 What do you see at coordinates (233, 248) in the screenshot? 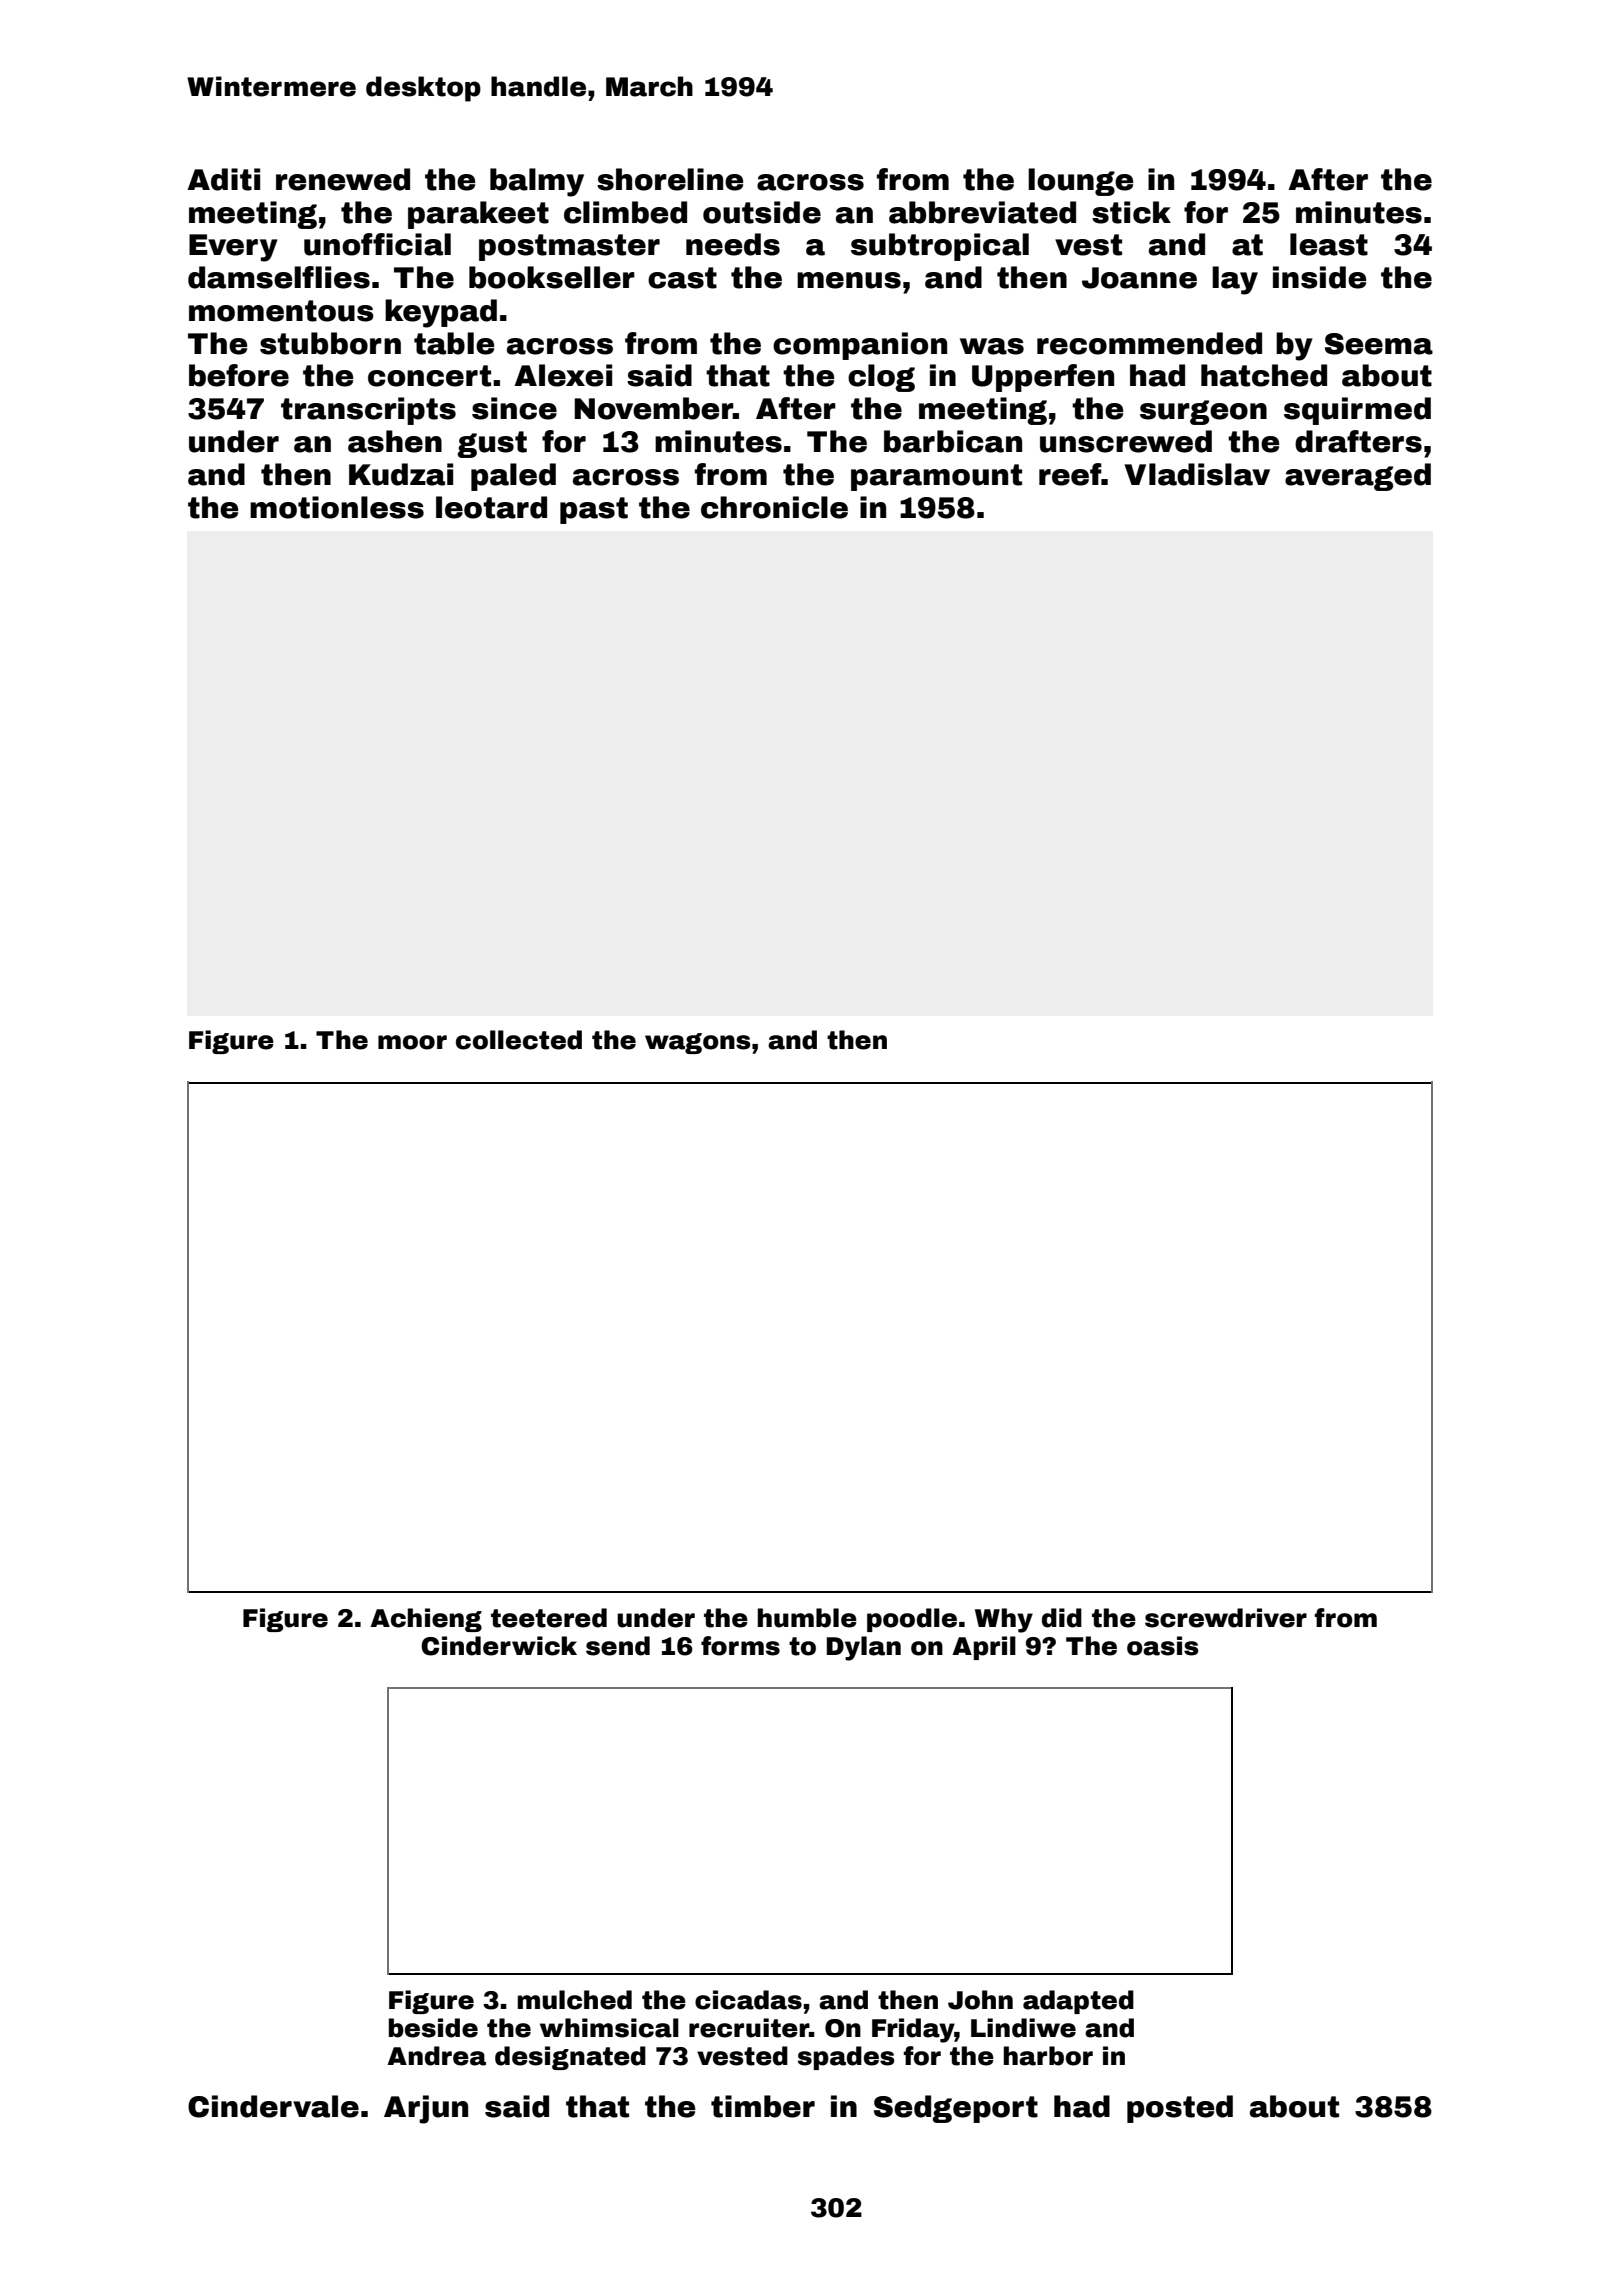
I see `Every` at bounding box center [233, 248].
